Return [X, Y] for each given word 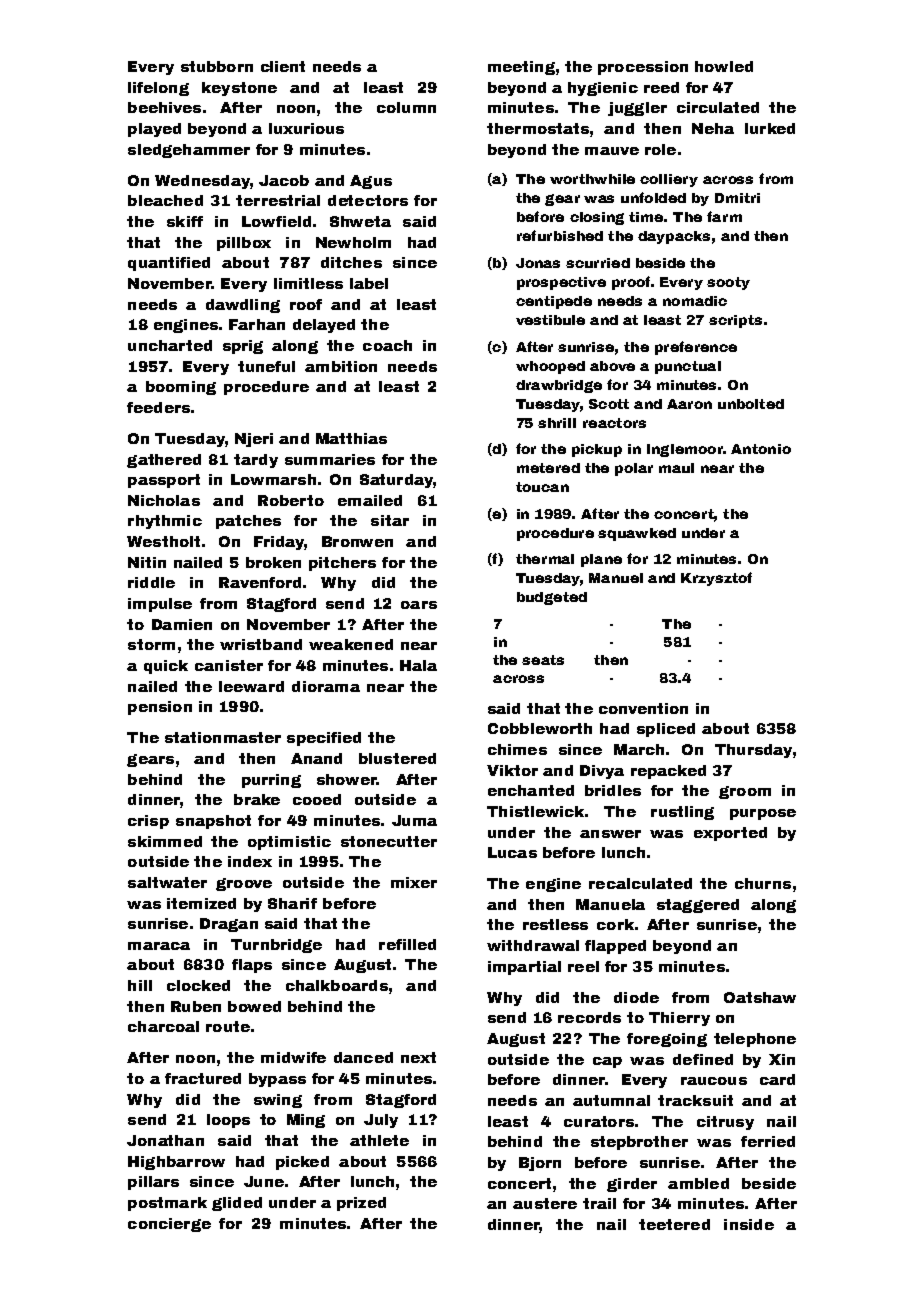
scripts [735, 321]
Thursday [753, 751]
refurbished [560, 235]
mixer [414, 882]
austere [545, 1203]
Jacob [284, 180]
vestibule [550, 320]
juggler [637, 109]
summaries [330, 459]
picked [302, 1163]
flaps [252, 966]
